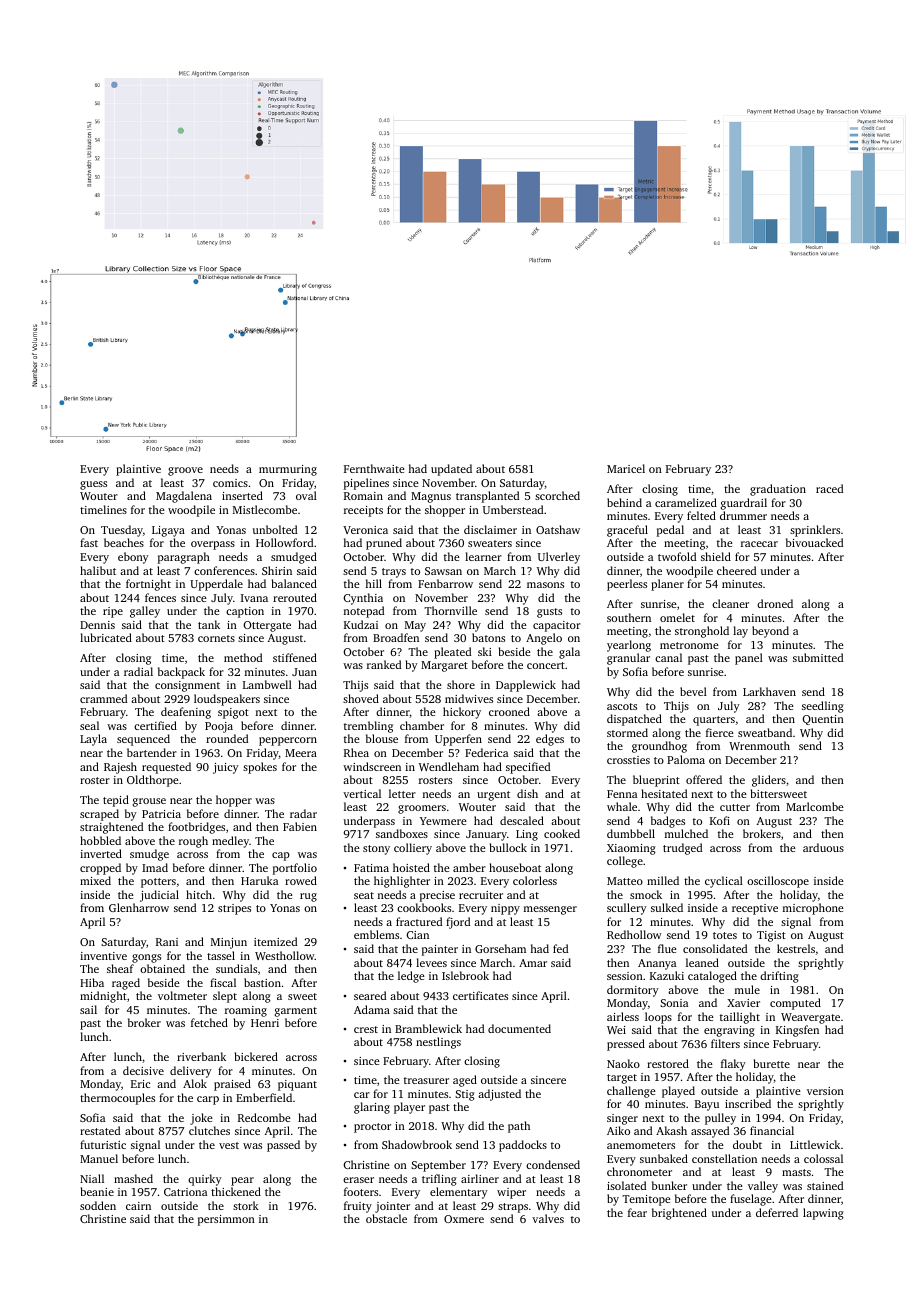 Image resolution: width=924 pixels, height=1308 pixels. What do you see at coordinates (98, 1205) in the image?
I see `sodden` at bounding box center [98, 1205].
